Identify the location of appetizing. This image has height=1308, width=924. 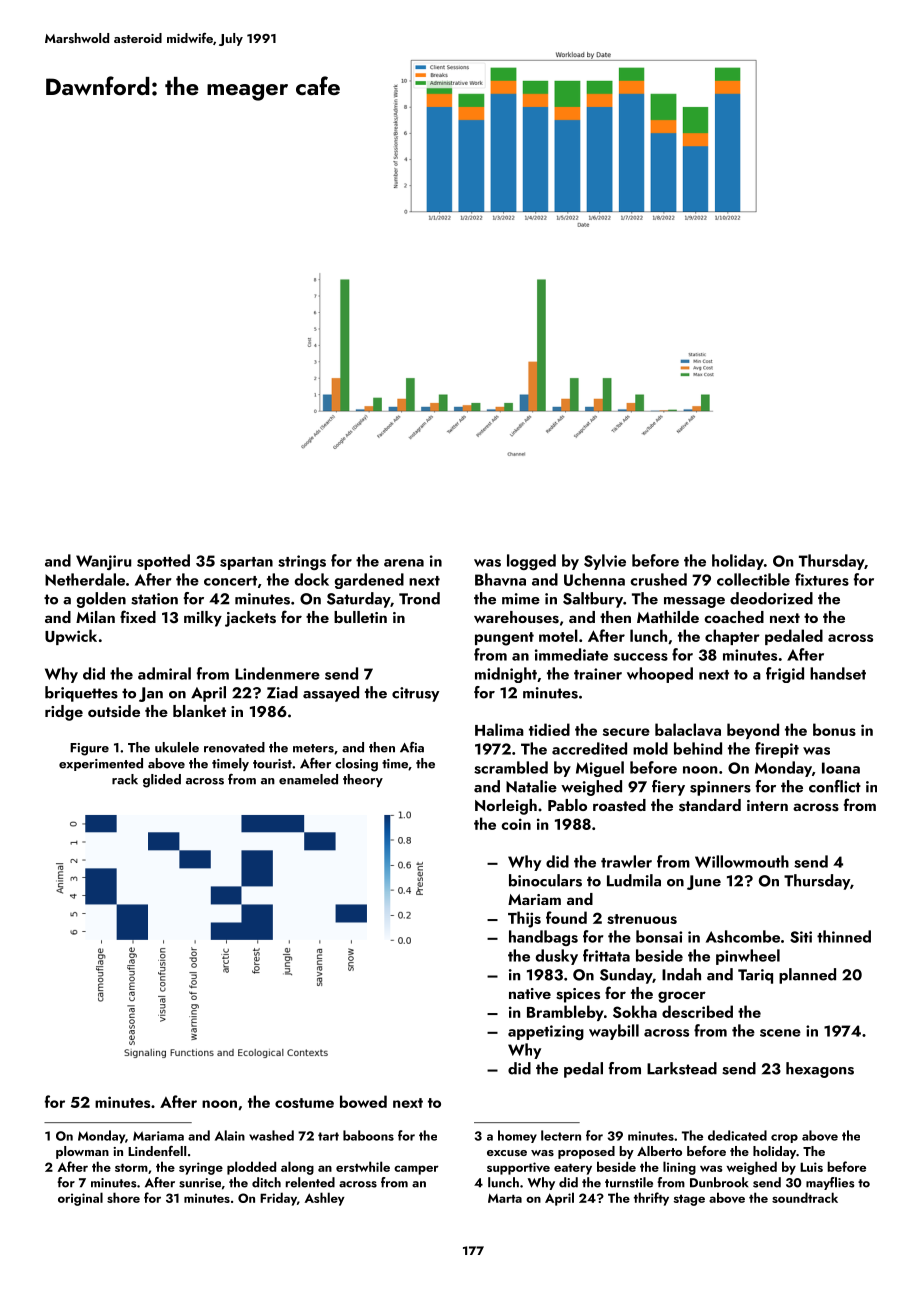
(546, 1032).
